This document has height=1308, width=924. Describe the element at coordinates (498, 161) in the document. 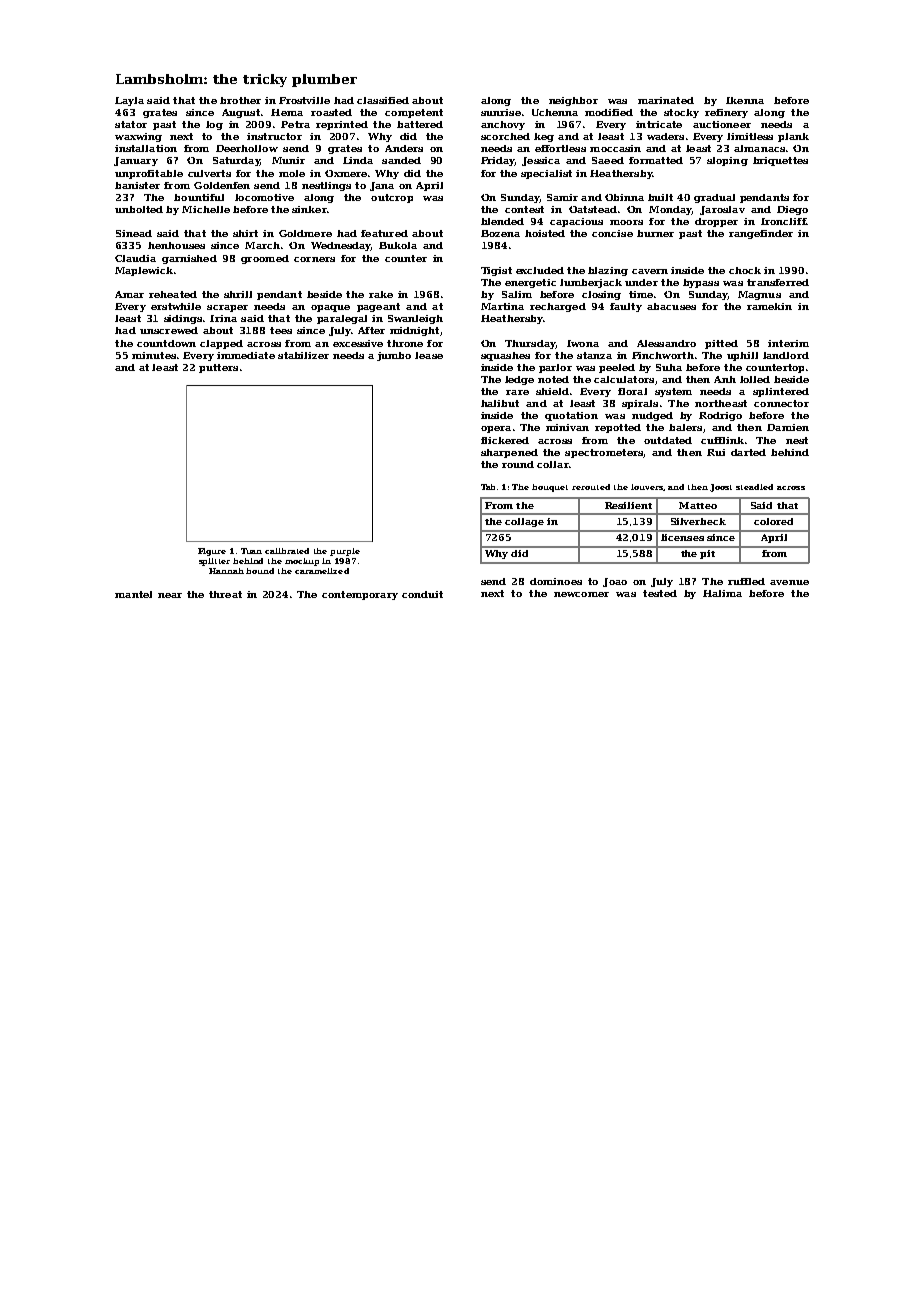

I see `Friday` at that location.
